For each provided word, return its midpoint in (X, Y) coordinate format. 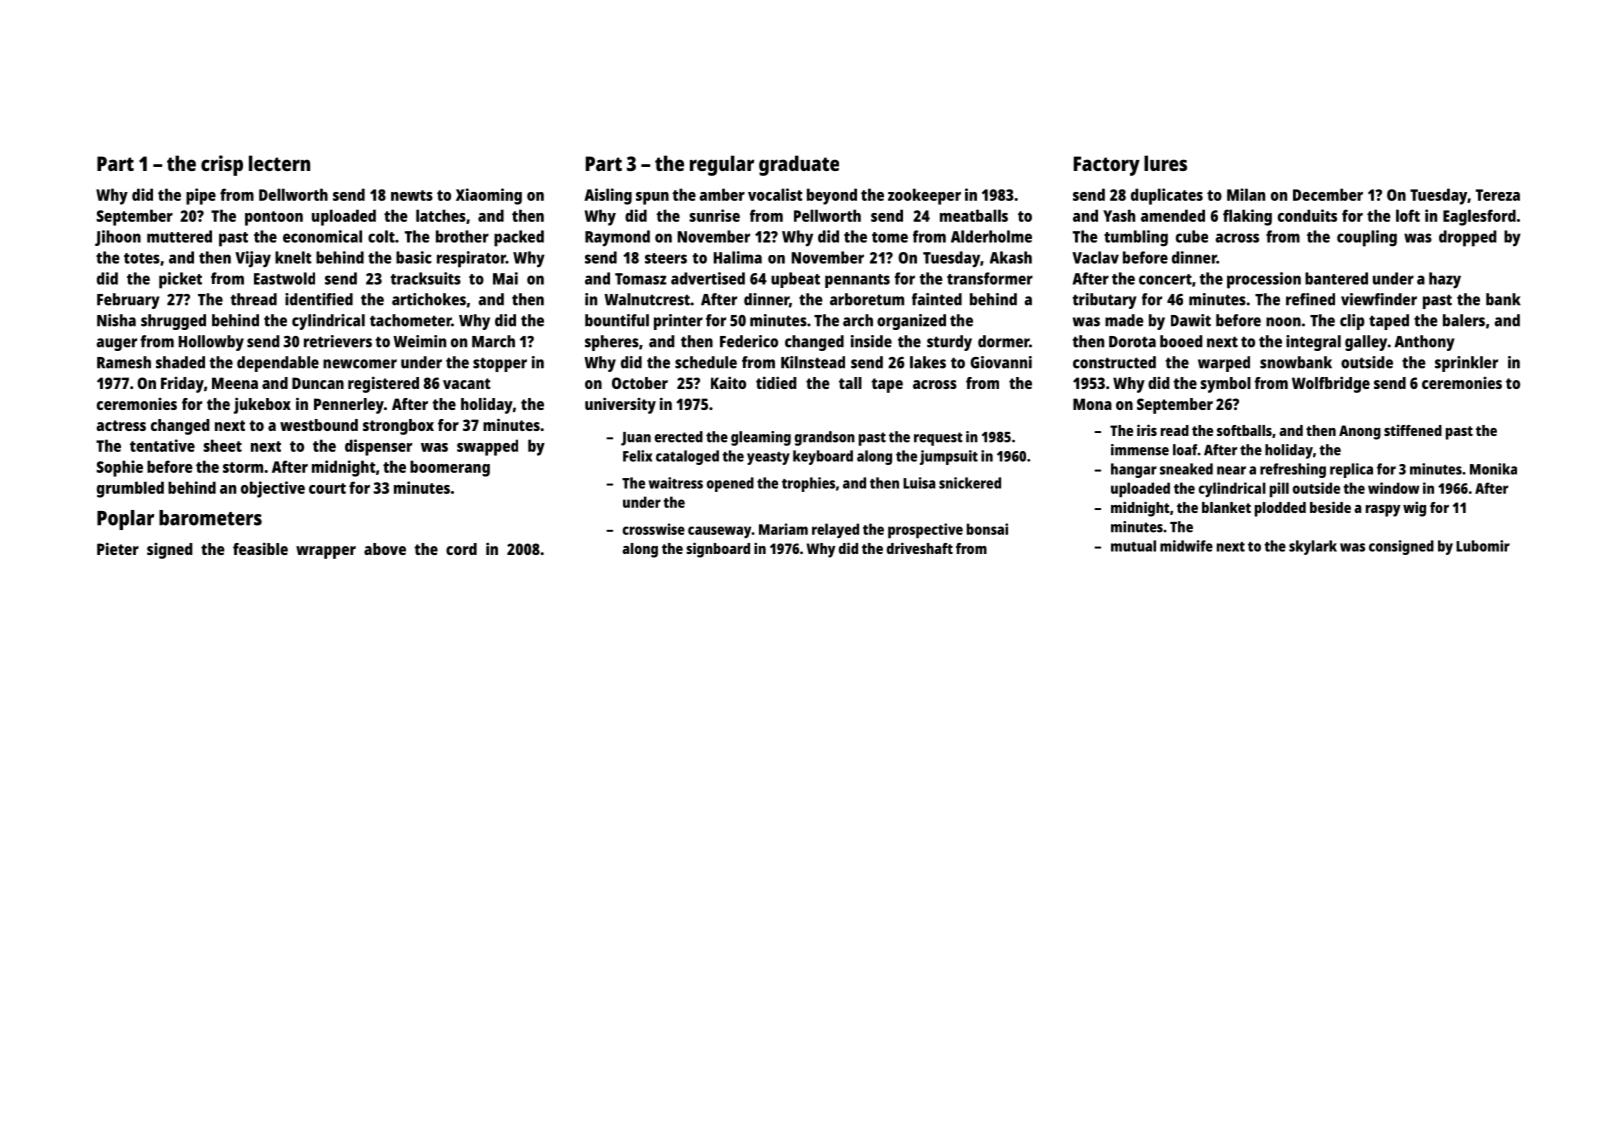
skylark (1313, 547)
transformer (990, 278)
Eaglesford (1479, 217)
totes (142, 258)
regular (722, 165)
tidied (776, 382)
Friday (182, 385)
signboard (718, 550)
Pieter (118, 548)
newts (412, 195)
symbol (1225, 385)
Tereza (1498, 195)
